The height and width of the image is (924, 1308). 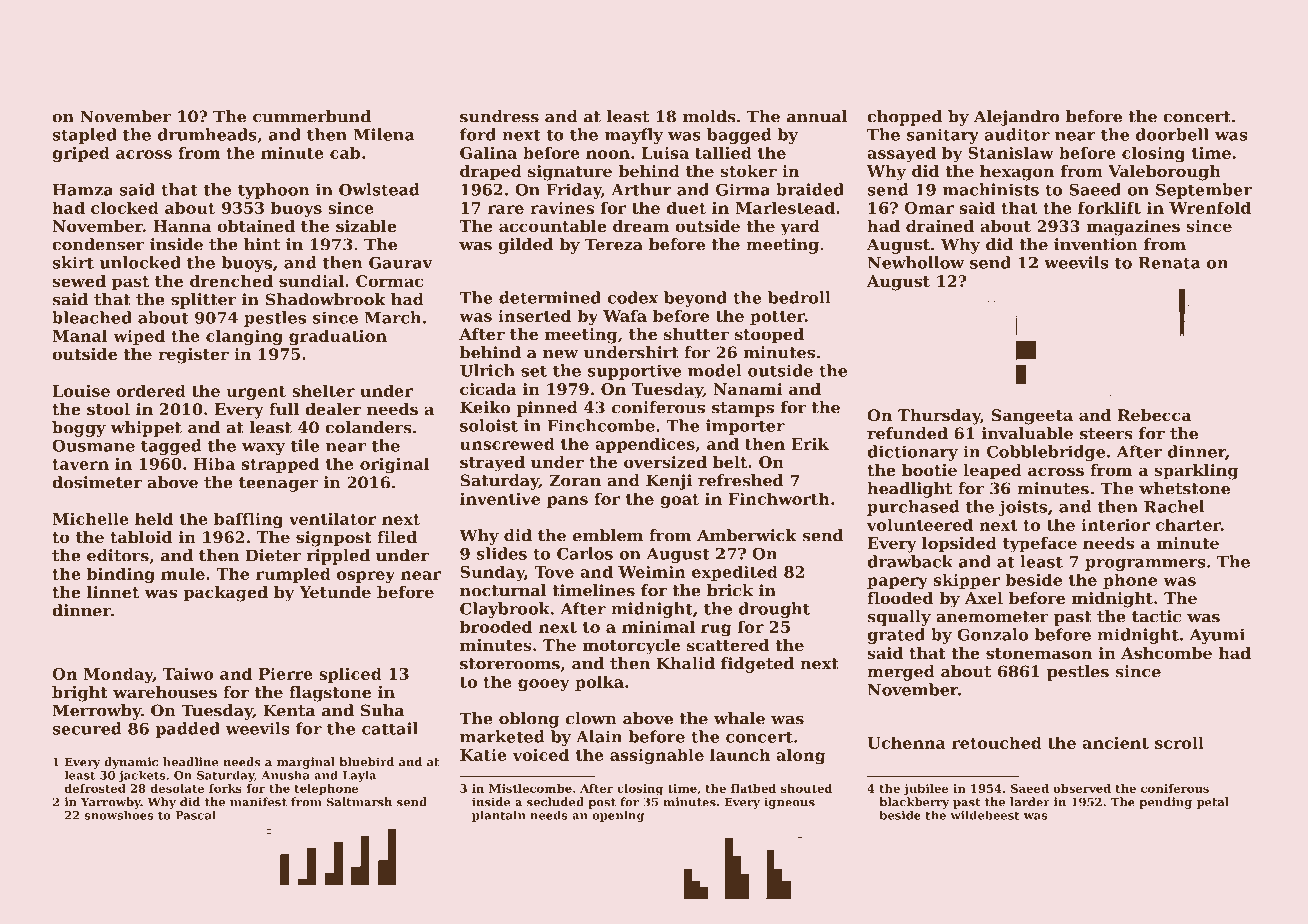 I want to click on programmers, so click(x=1145, y=565).
